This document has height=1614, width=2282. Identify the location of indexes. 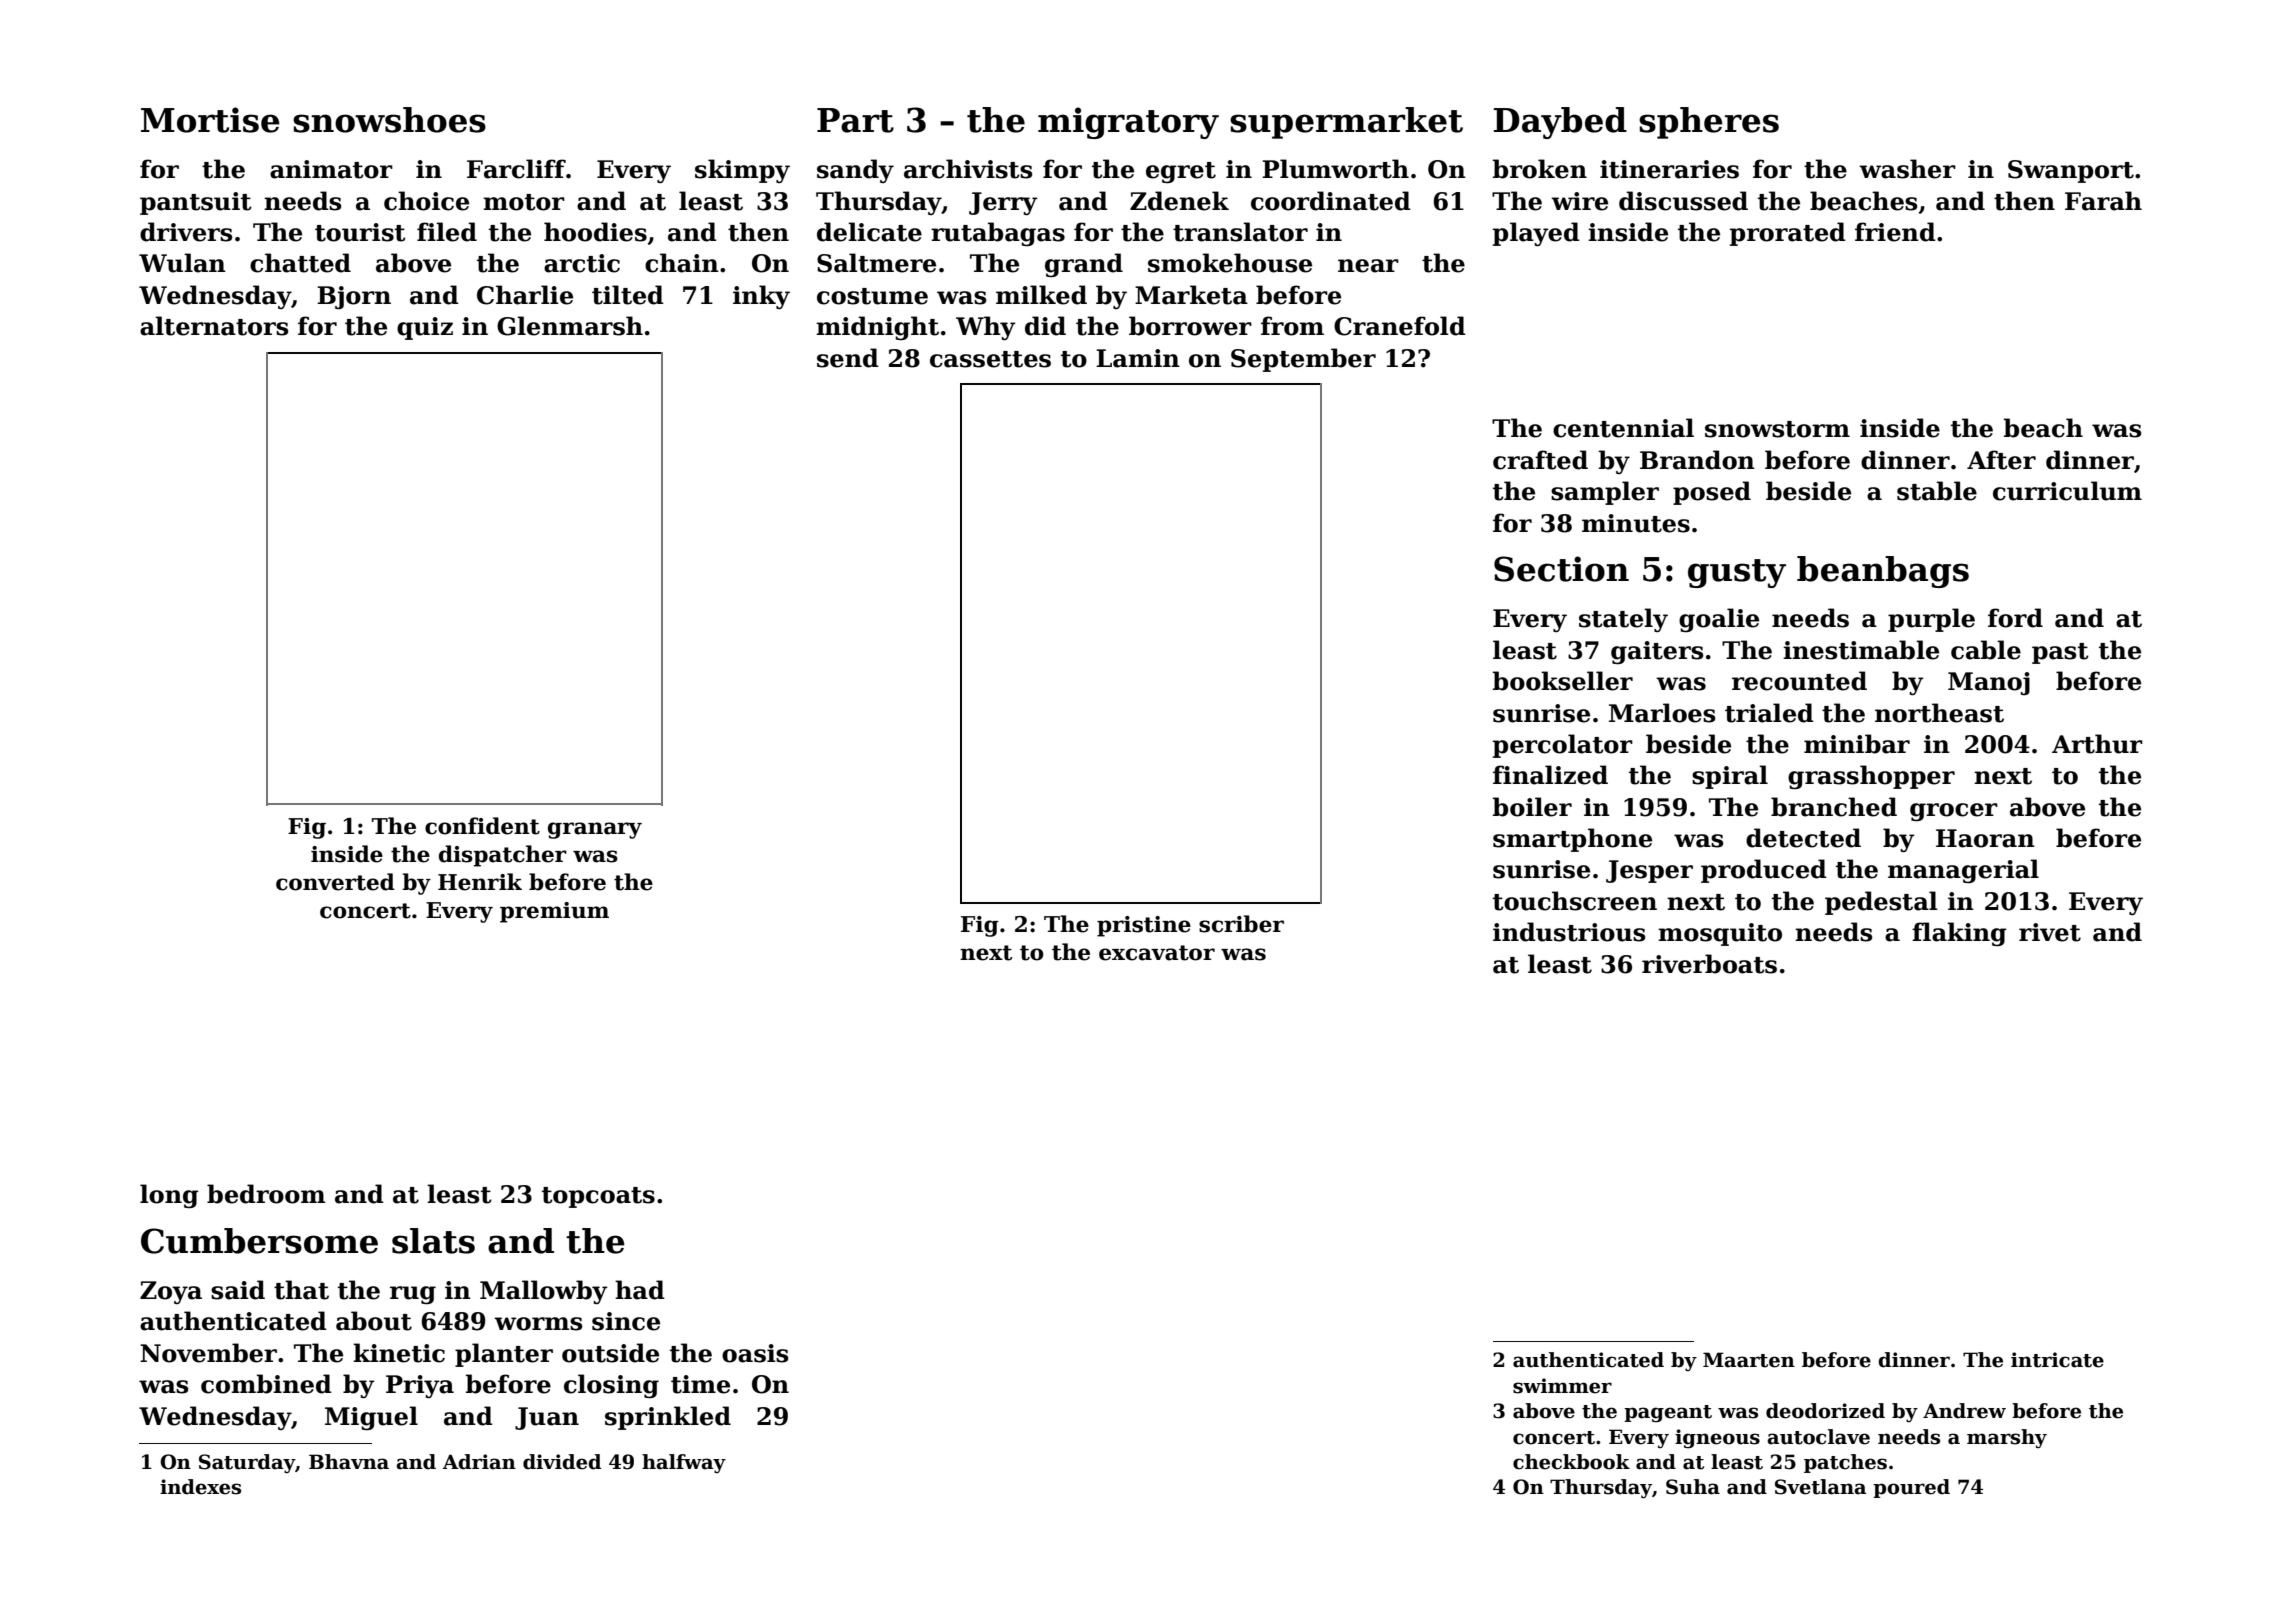
(200, 1487).
